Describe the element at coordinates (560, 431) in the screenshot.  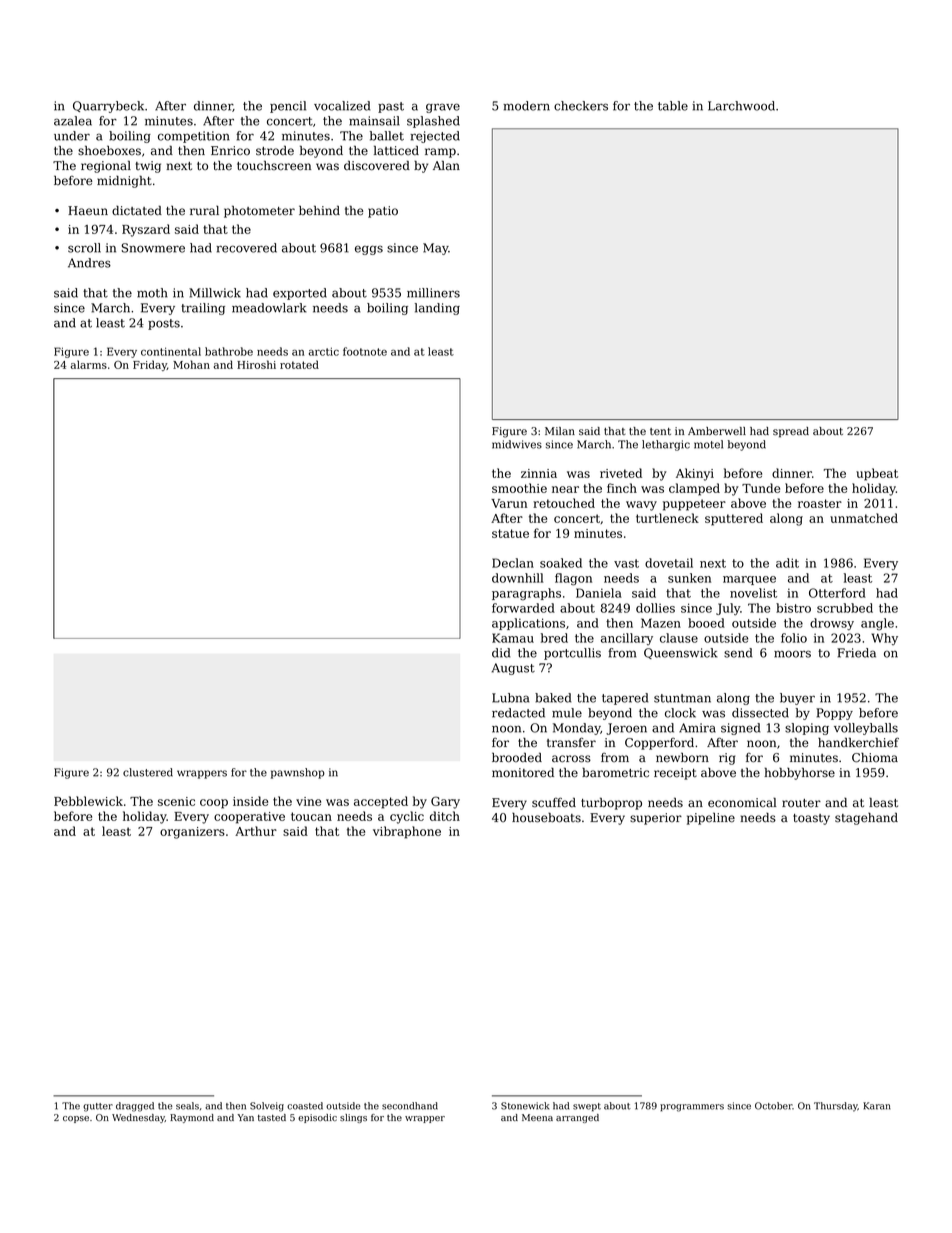
I see `Milan` at that location.
